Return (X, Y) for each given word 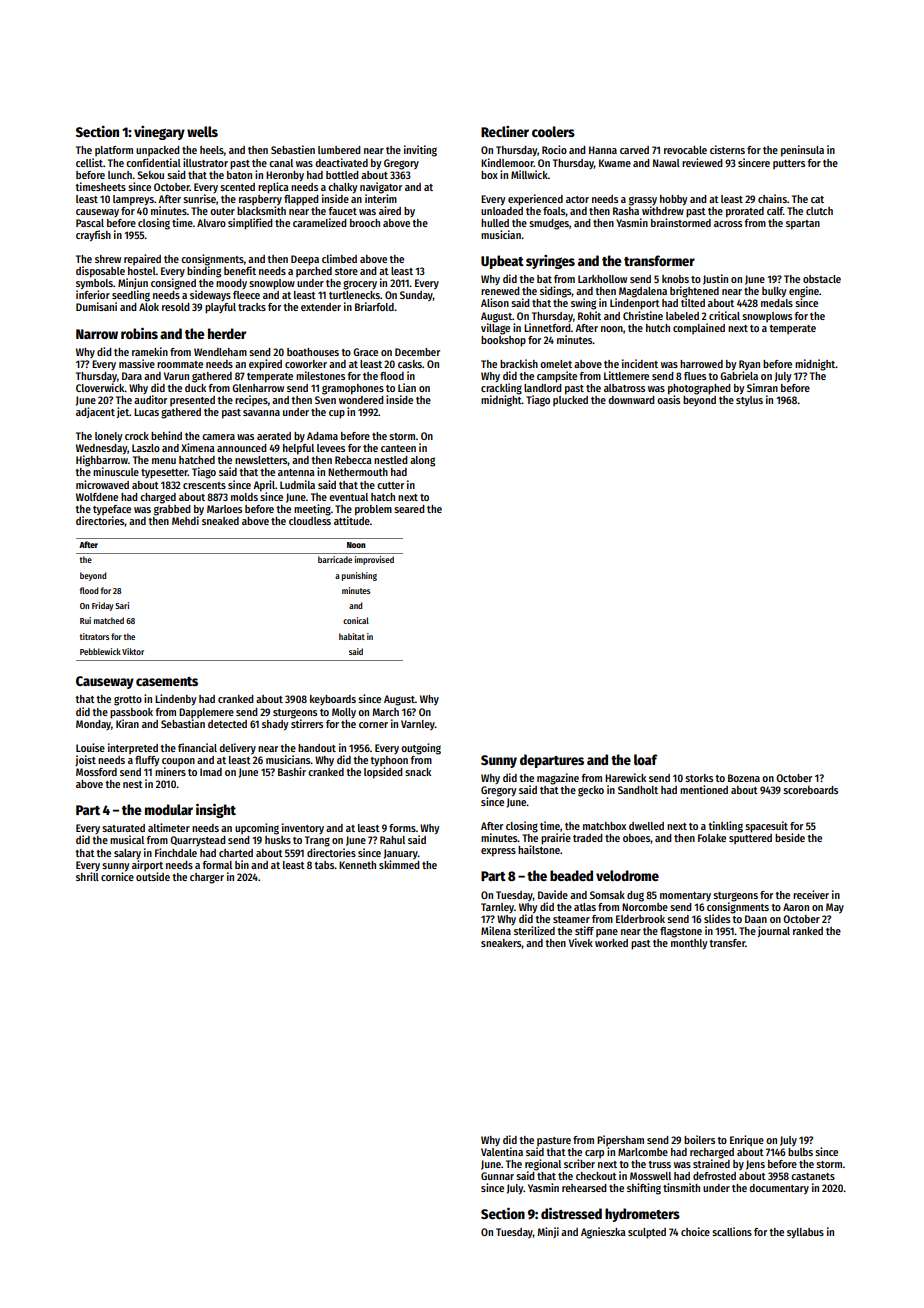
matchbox (604, 826)
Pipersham (620, 1140)
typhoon (389, 761)
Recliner (505, 131)
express (498, 852)
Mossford (96, 772)
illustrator (205, 162)
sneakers (501, 944)
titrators (95, 636)
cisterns (727, 149)
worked (611, 943)
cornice (117, 876)
